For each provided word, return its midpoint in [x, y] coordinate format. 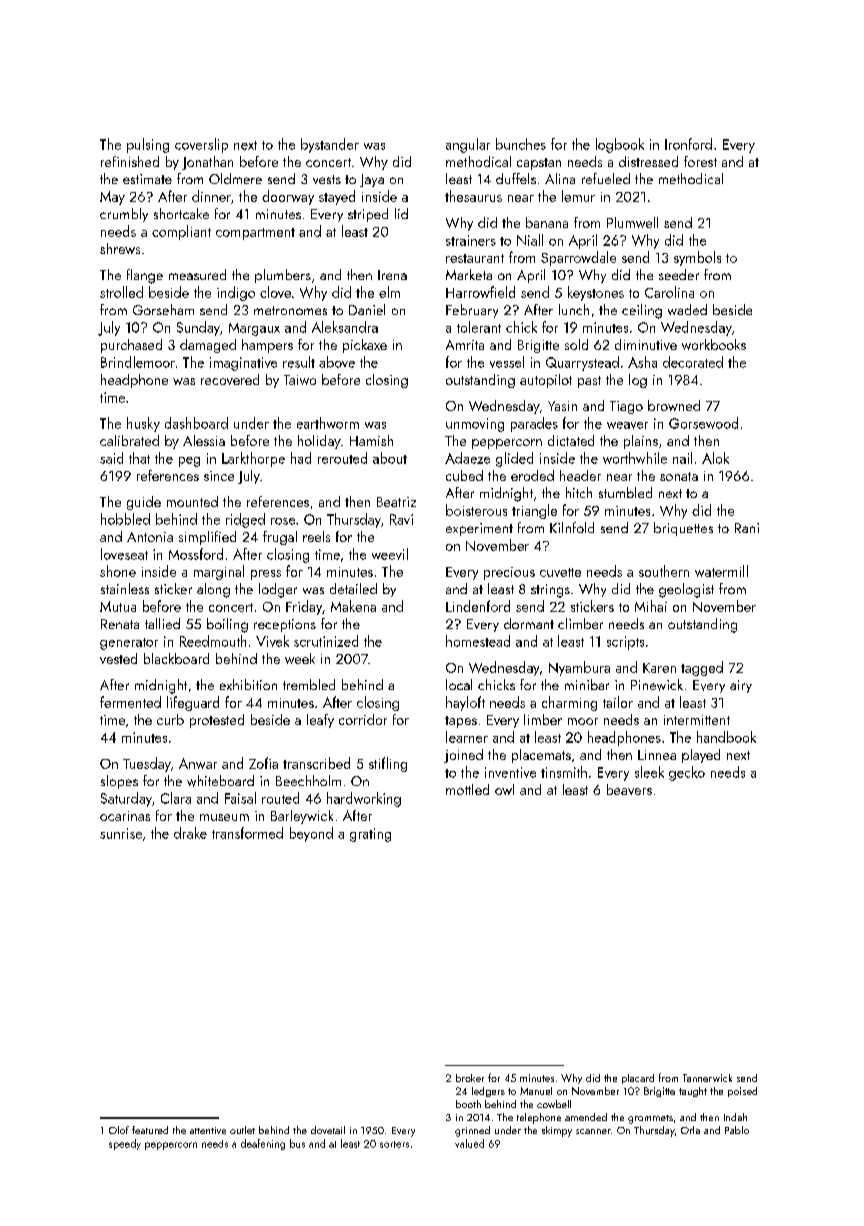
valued [469, 1143]
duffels [516, 178]
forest [700, 161]
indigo [236, 293]
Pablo [737, 1130]
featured [150, 1130]
